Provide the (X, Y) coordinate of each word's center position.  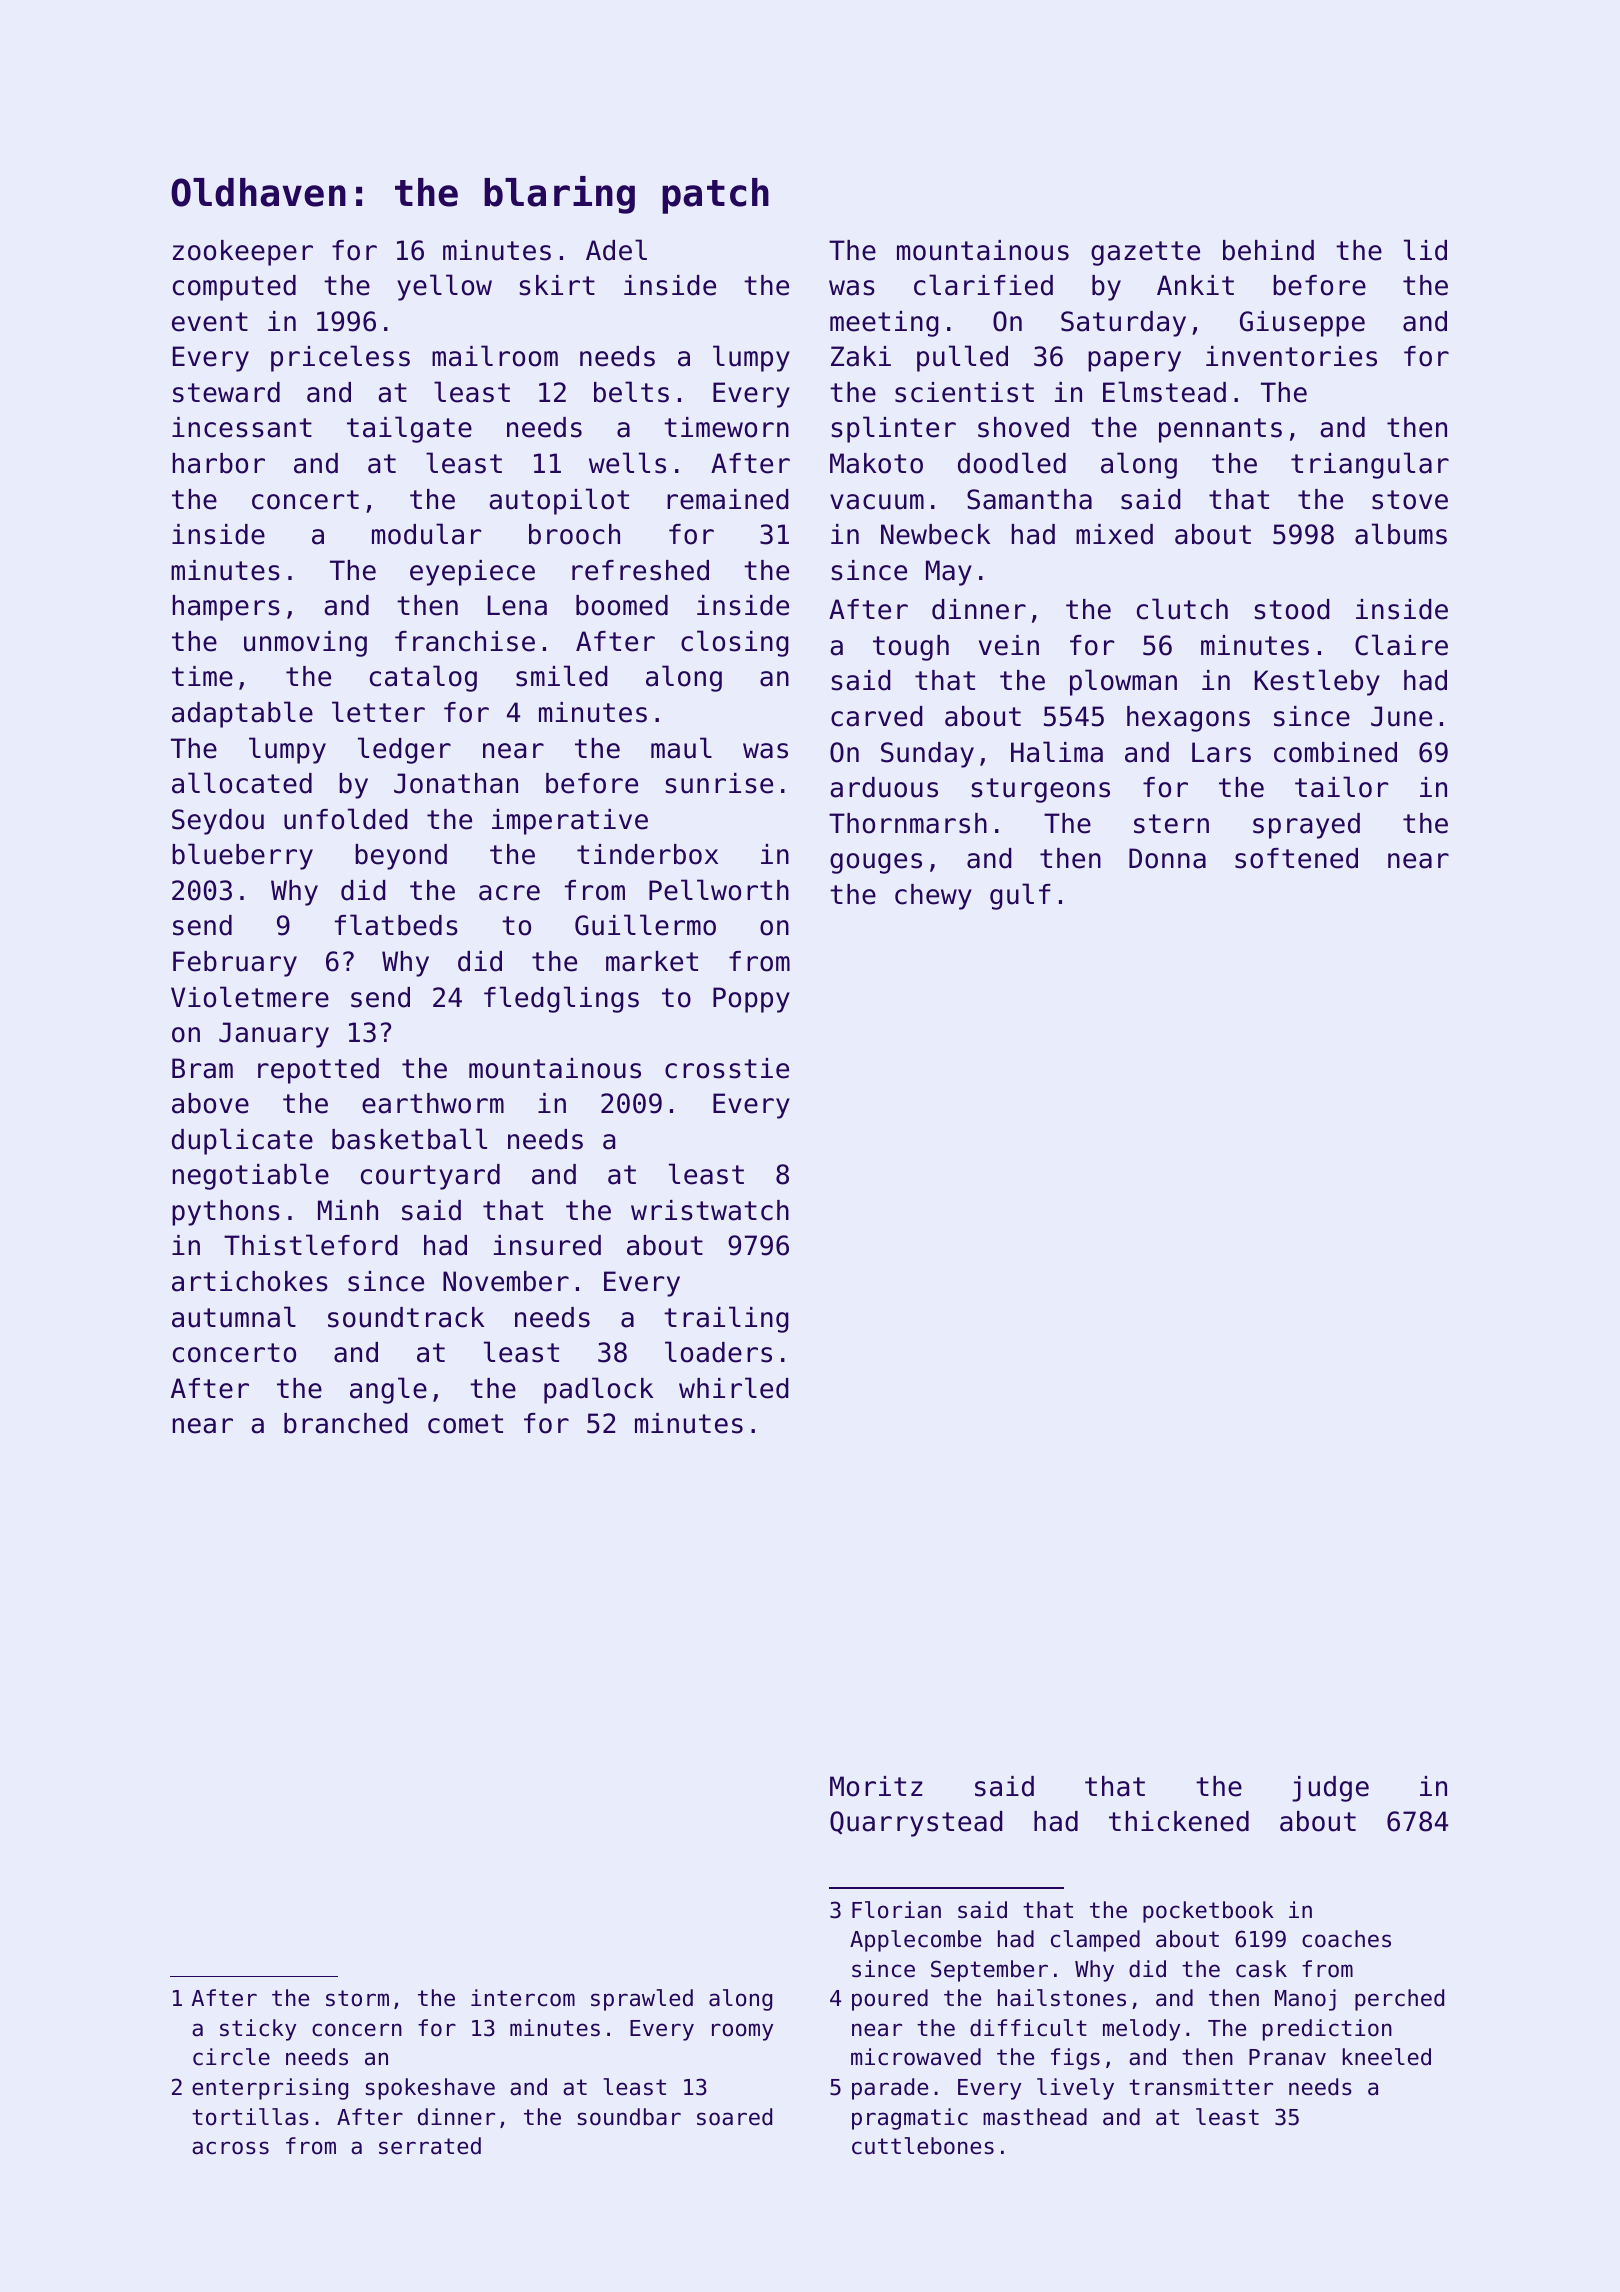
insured (547, 1245)
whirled (734, 1388)
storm (357, 1998)
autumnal (234, 1317)
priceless (340, 358)
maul (681, 748)
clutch (1182, 609)
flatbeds (396, 925)
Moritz (876, 1786)
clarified (983, 285)
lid (1425, 250)
